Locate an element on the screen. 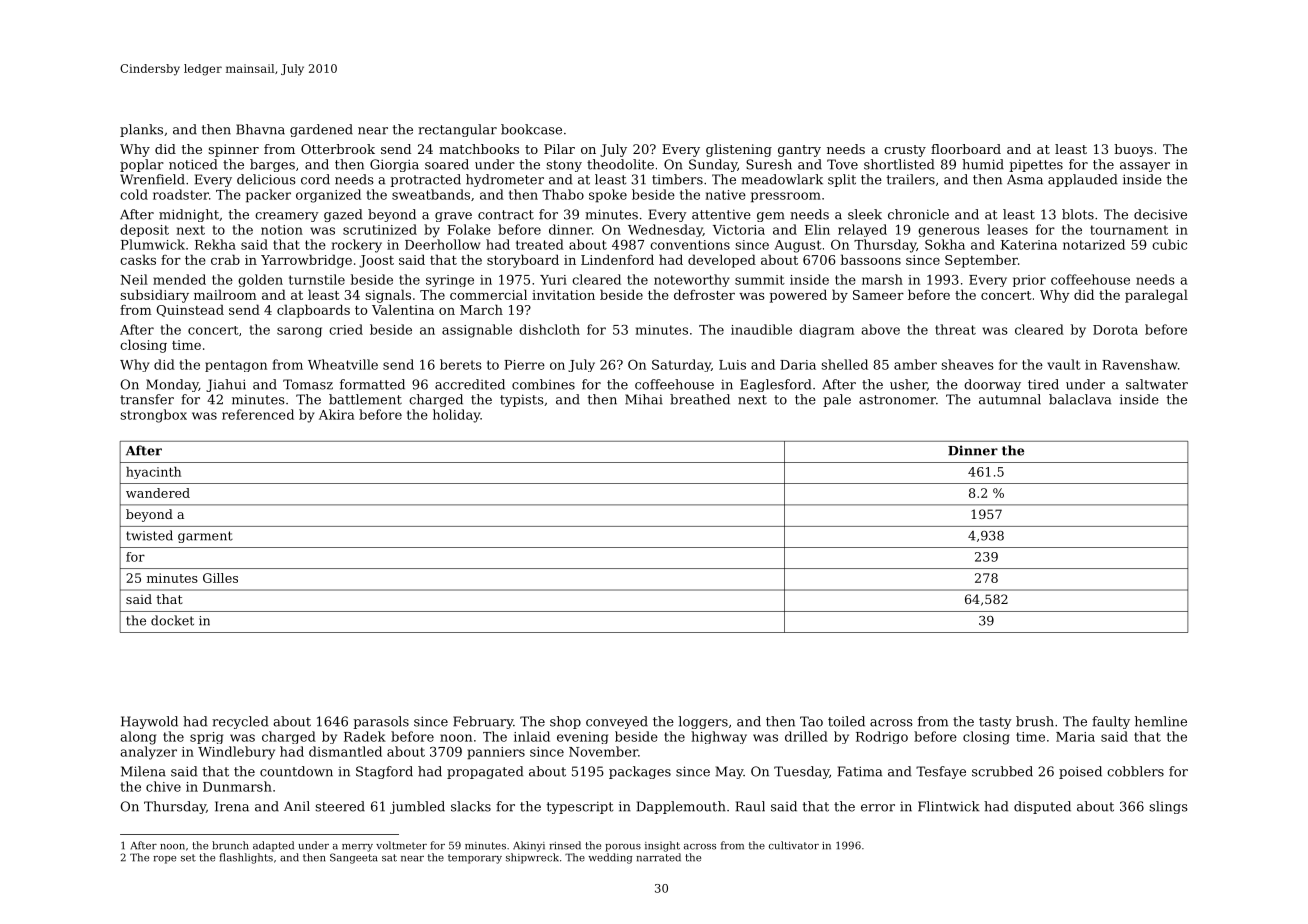 The width and height of the screenshot is (1308, 924). docket is located at coordinates (172, 620).
